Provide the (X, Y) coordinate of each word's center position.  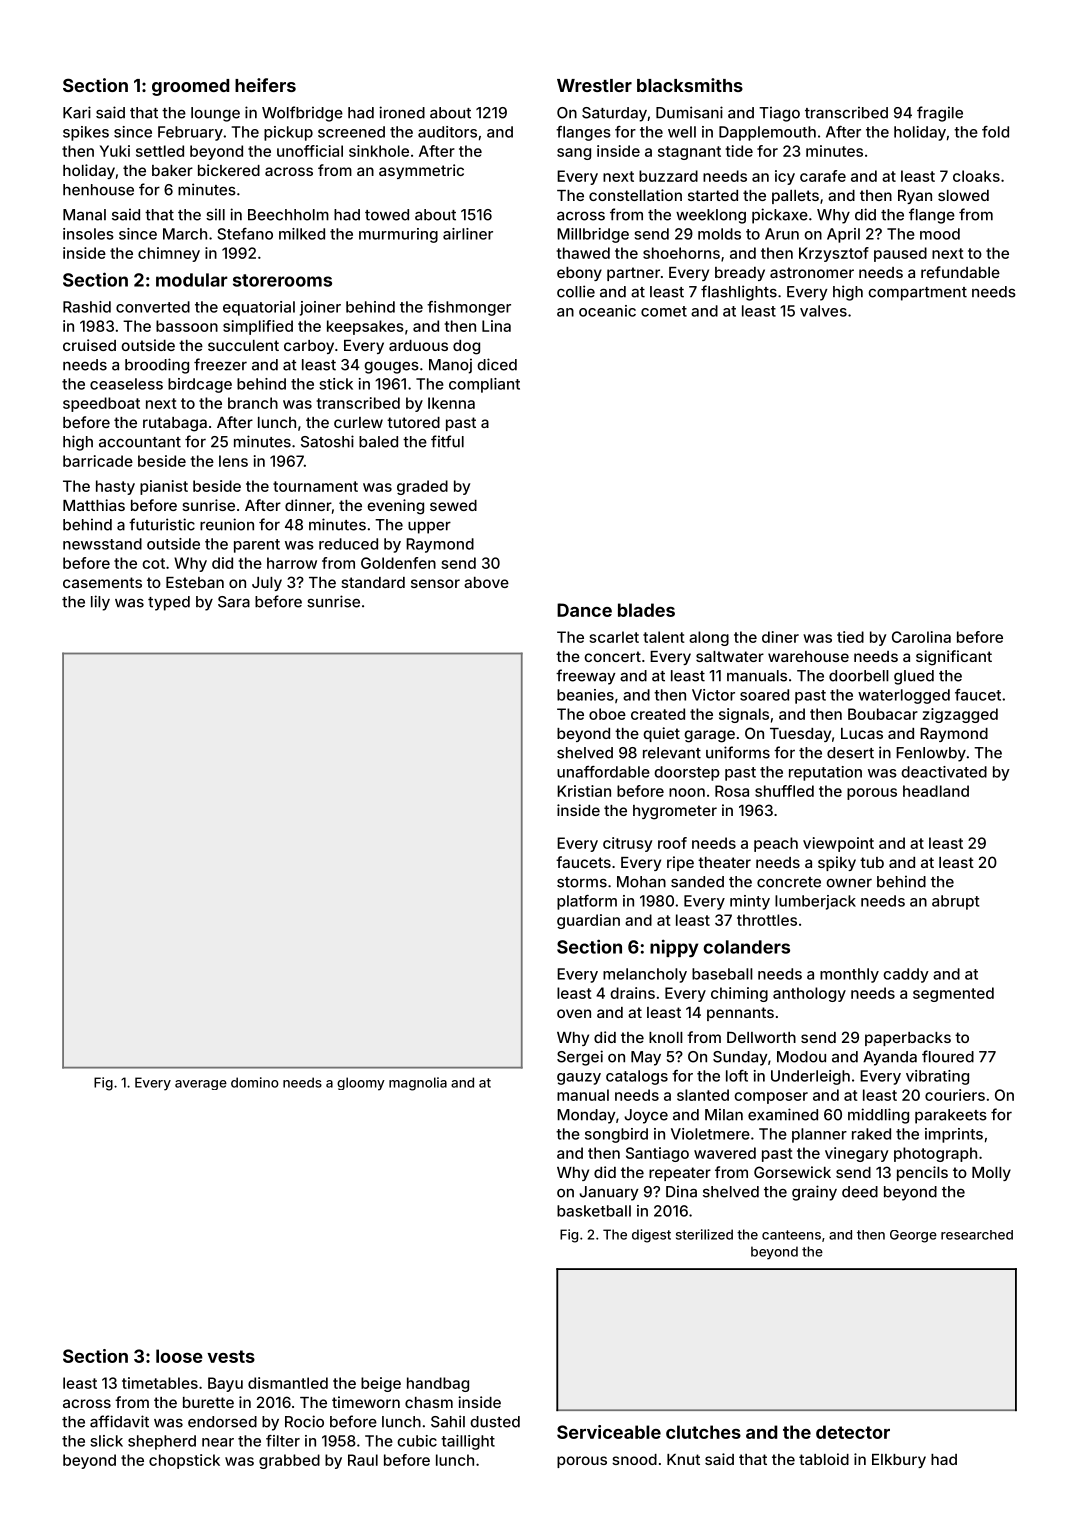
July (267, 584)
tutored (413, 422)
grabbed (289, 1461)
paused (900, 254)
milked (302, 234)
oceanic (607, 311)
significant (954, 658)
